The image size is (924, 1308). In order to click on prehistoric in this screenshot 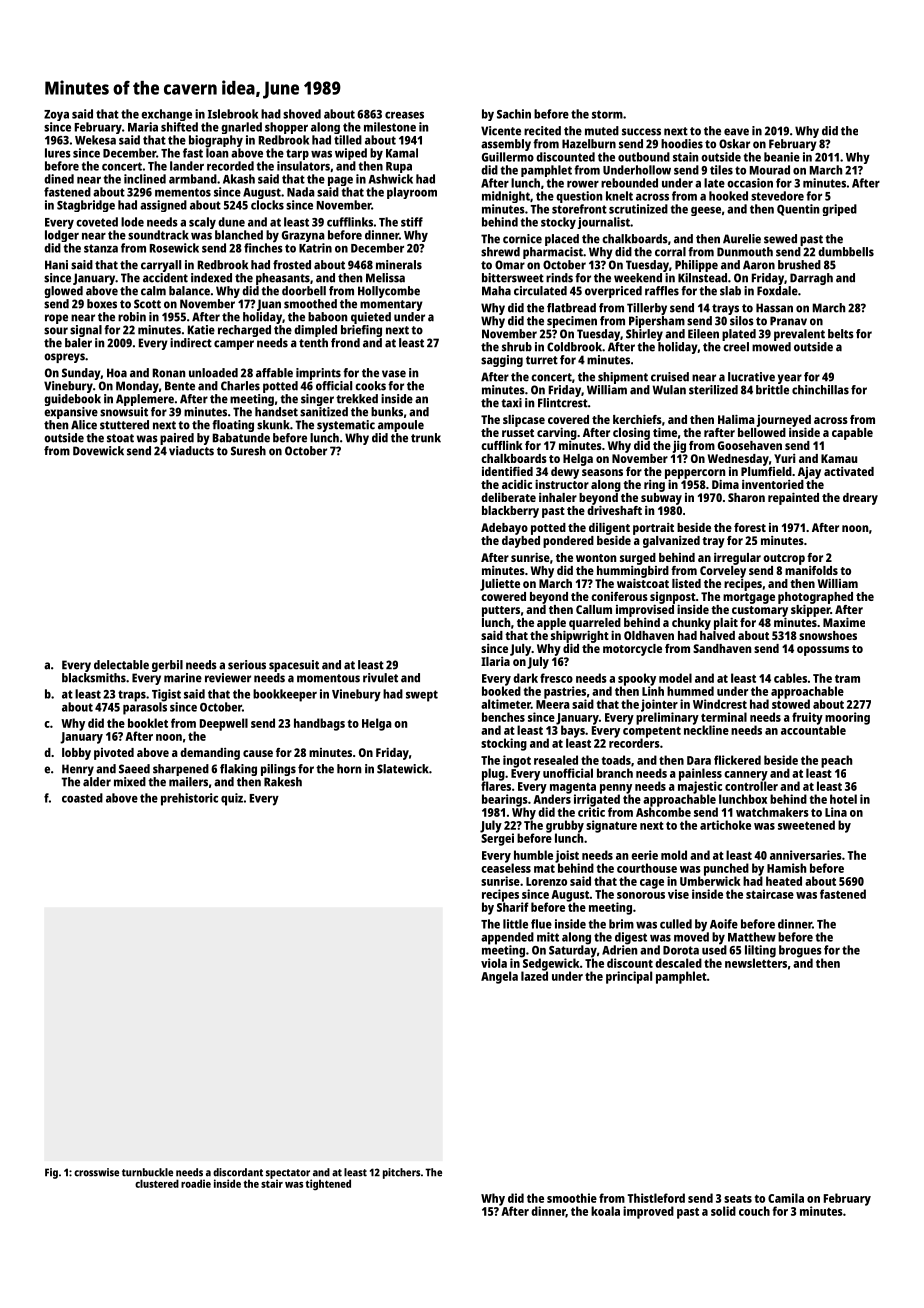, I will do `click(189, 799)`.
